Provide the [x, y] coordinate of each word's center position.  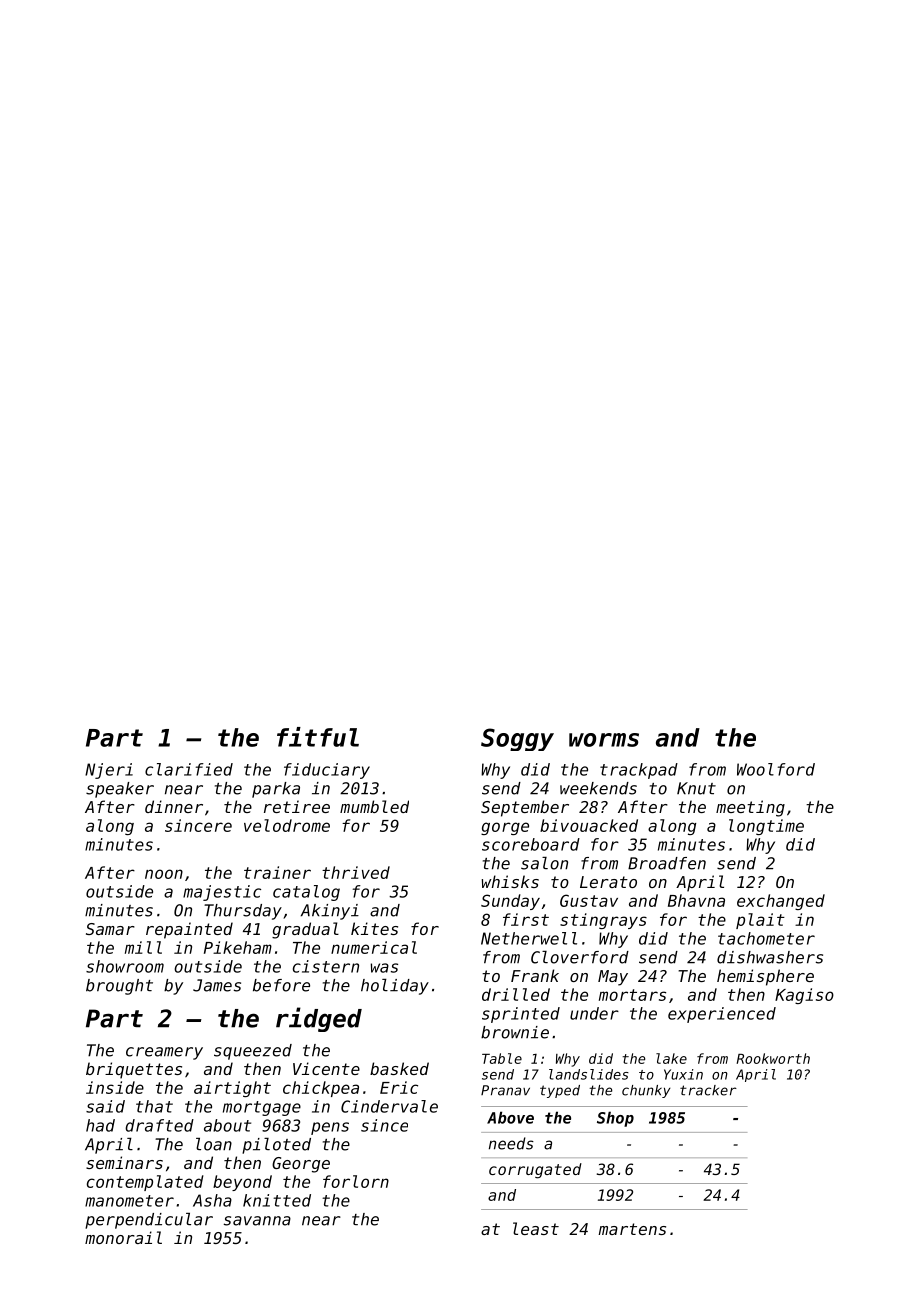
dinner [174, 806]
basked [399, 1068]
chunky [646, 1091]
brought [119, 987]
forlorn [356, 1181]
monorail [123, 1237]
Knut [696, 788]
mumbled [374, 806]
